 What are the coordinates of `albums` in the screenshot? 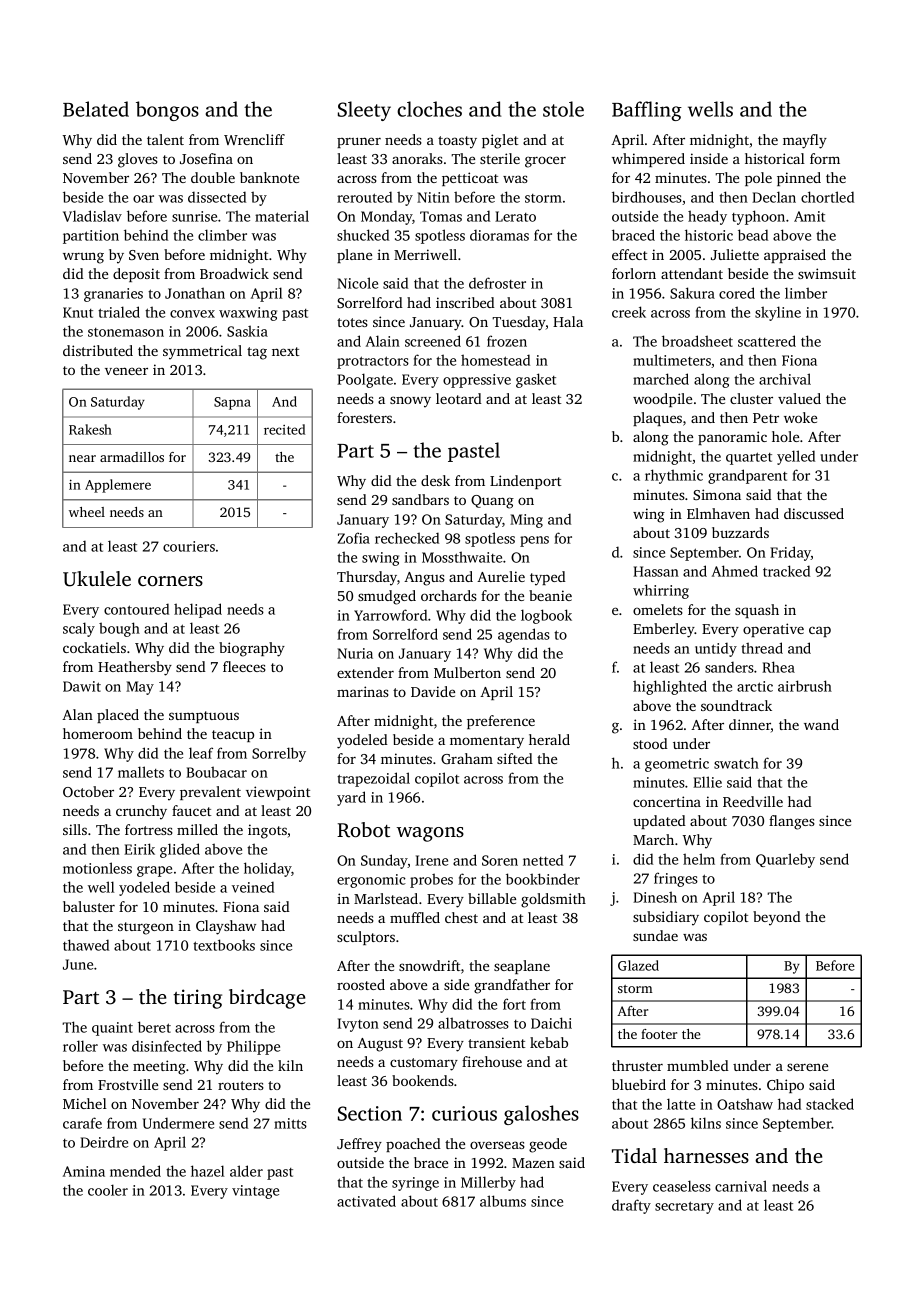 It's located at (503, 1201).
